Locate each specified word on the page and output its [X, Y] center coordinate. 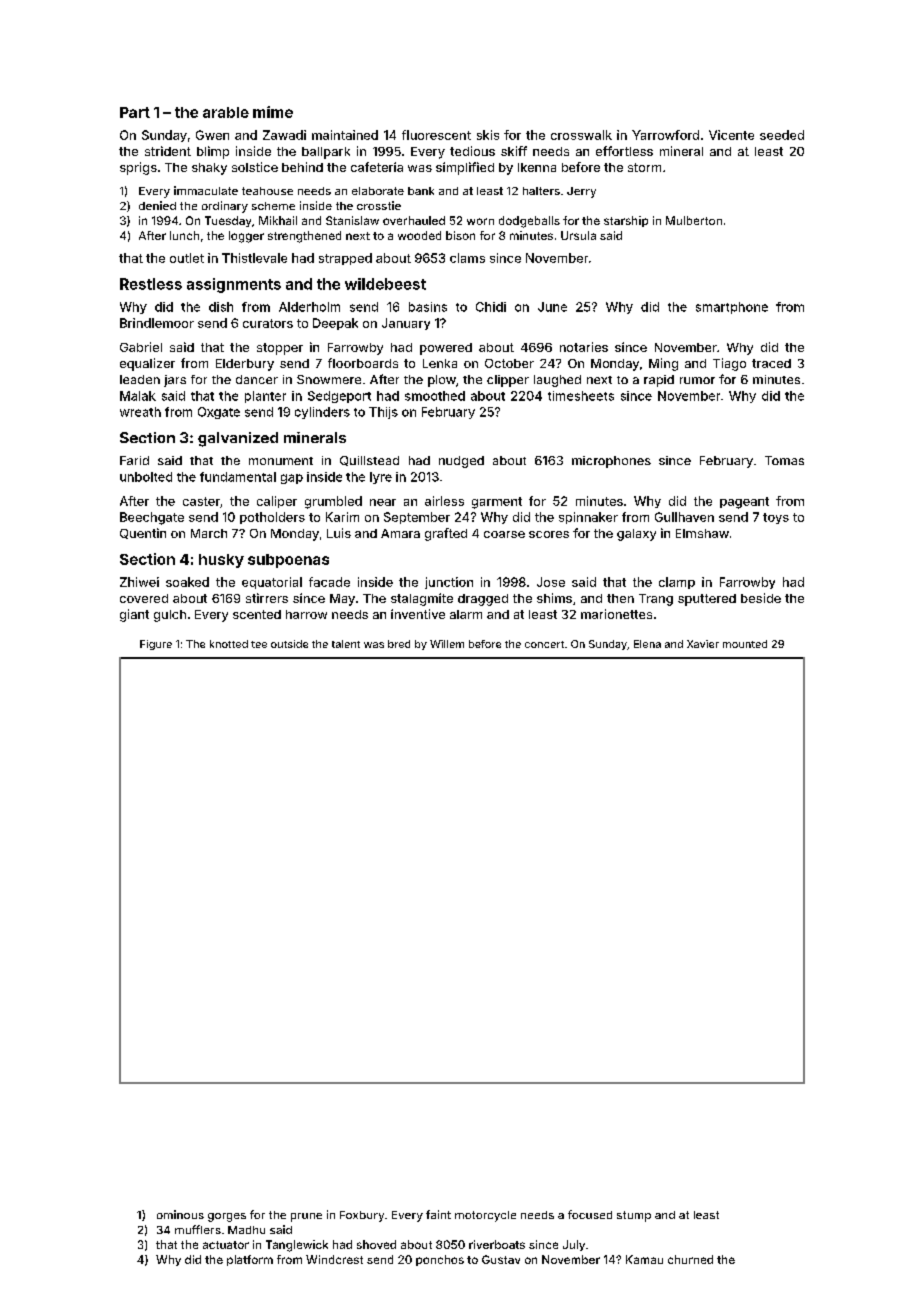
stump [634, 1216]
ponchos [440, 1260]
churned [690, 1259]
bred [399, 644]
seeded [782, 135]
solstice [255, 167]
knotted [229, 644]
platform [250, 1260]
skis [488, 135]
